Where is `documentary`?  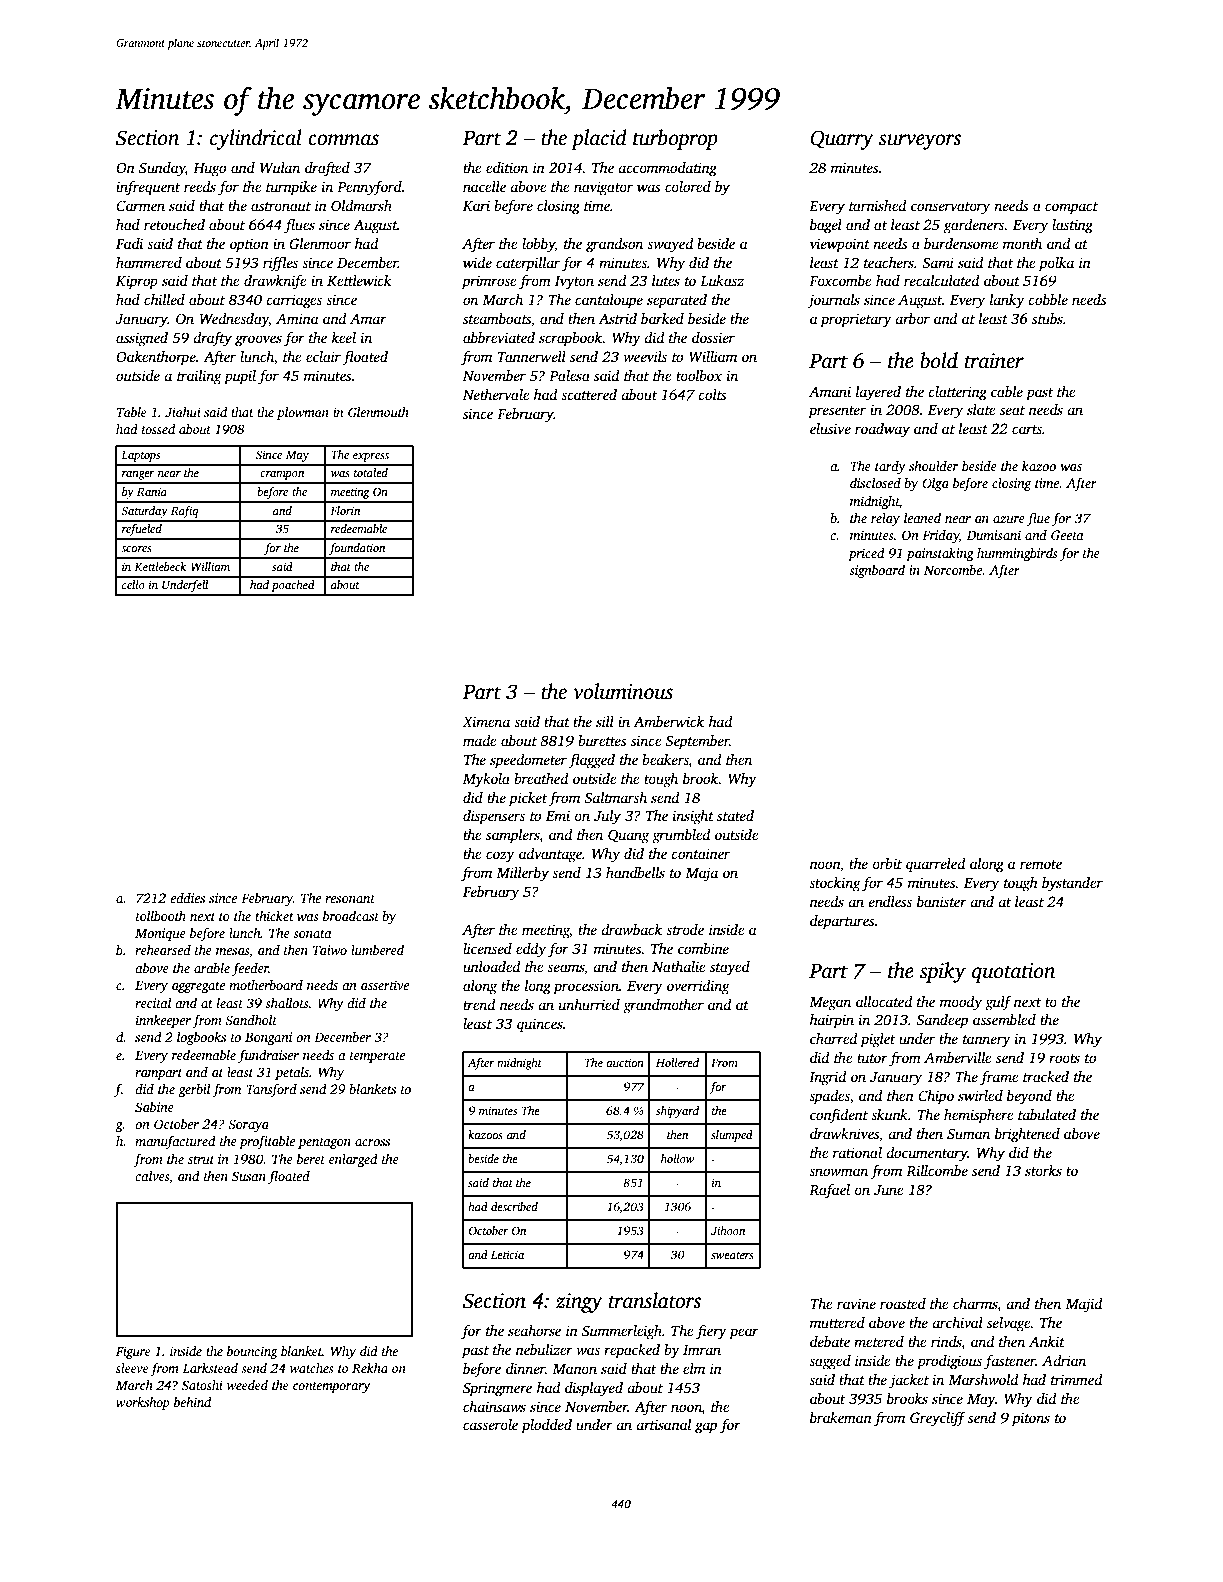 documentary is located at coordinates (927, 1154).
